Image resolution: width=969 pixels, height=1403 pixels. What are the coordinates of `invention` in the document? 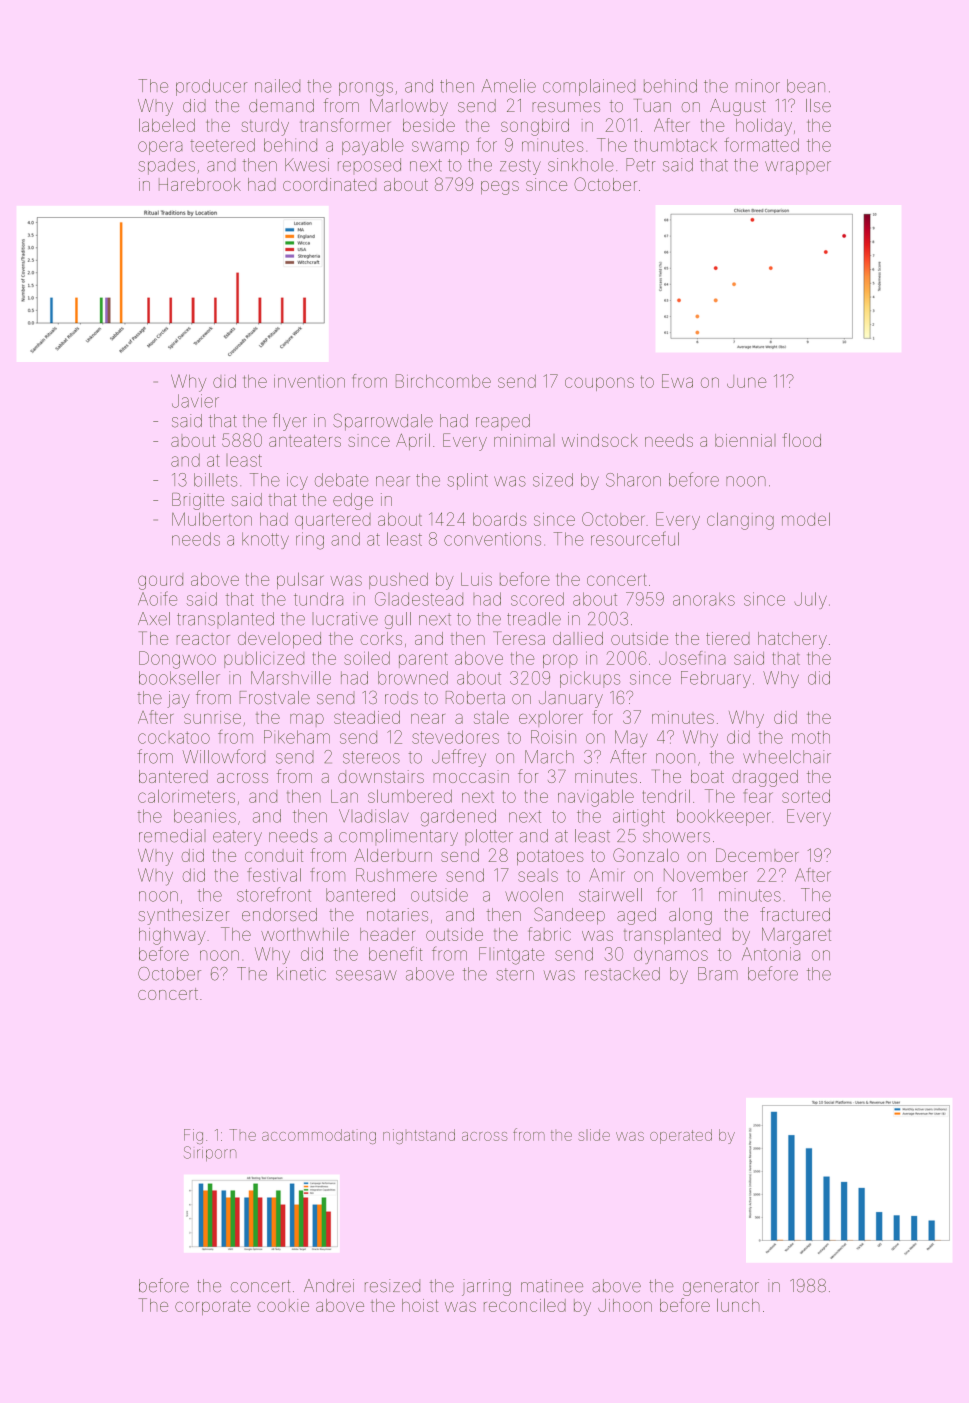 It's located at (309, 381).
